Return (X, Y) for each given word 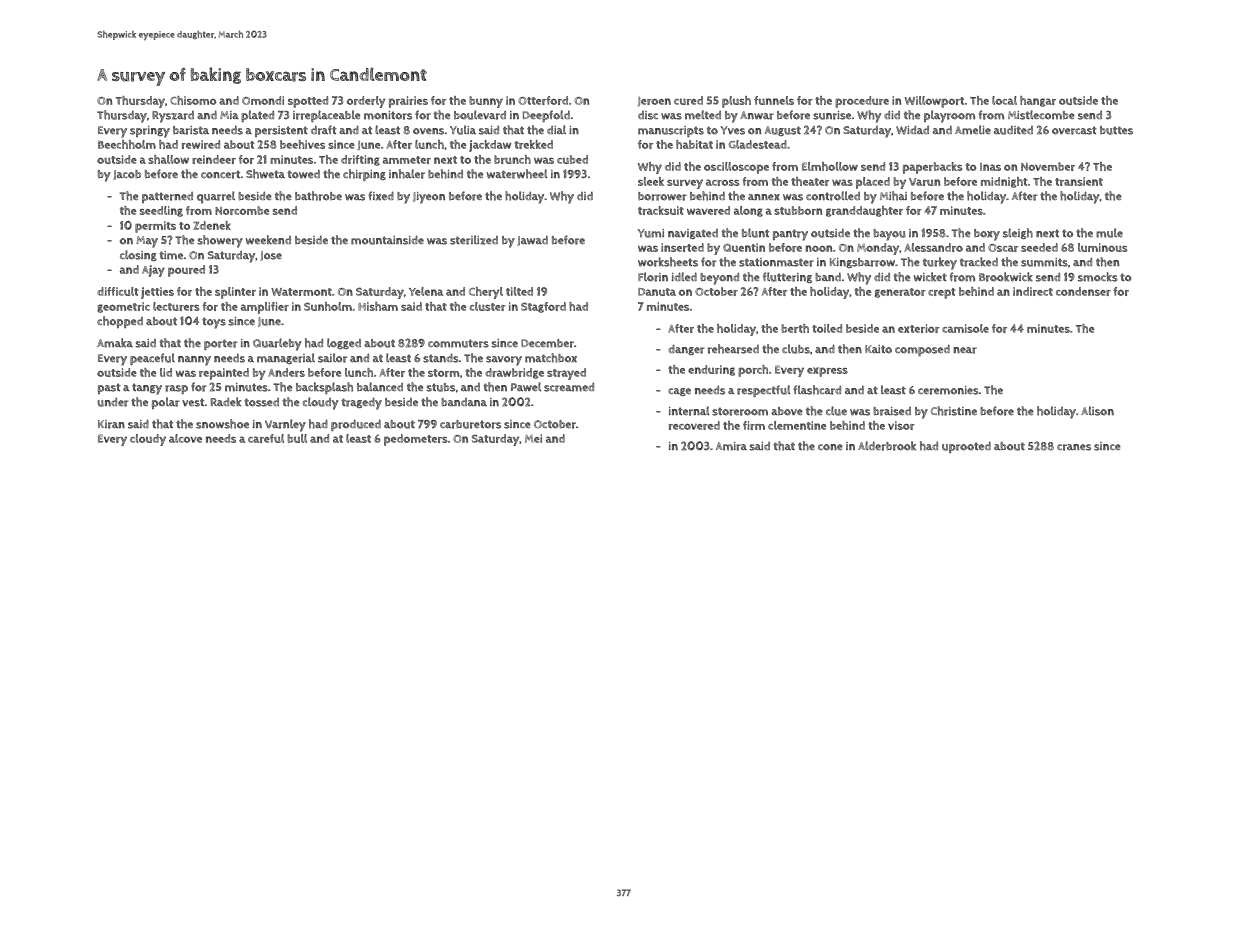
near (965, 350)
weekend (268, 240)
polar (165, 403)
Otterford (543, 100)
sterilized (474, 240)
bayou (889, 235)
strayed (566, 374)
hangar (1038, 101)
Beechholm (127, 144)
